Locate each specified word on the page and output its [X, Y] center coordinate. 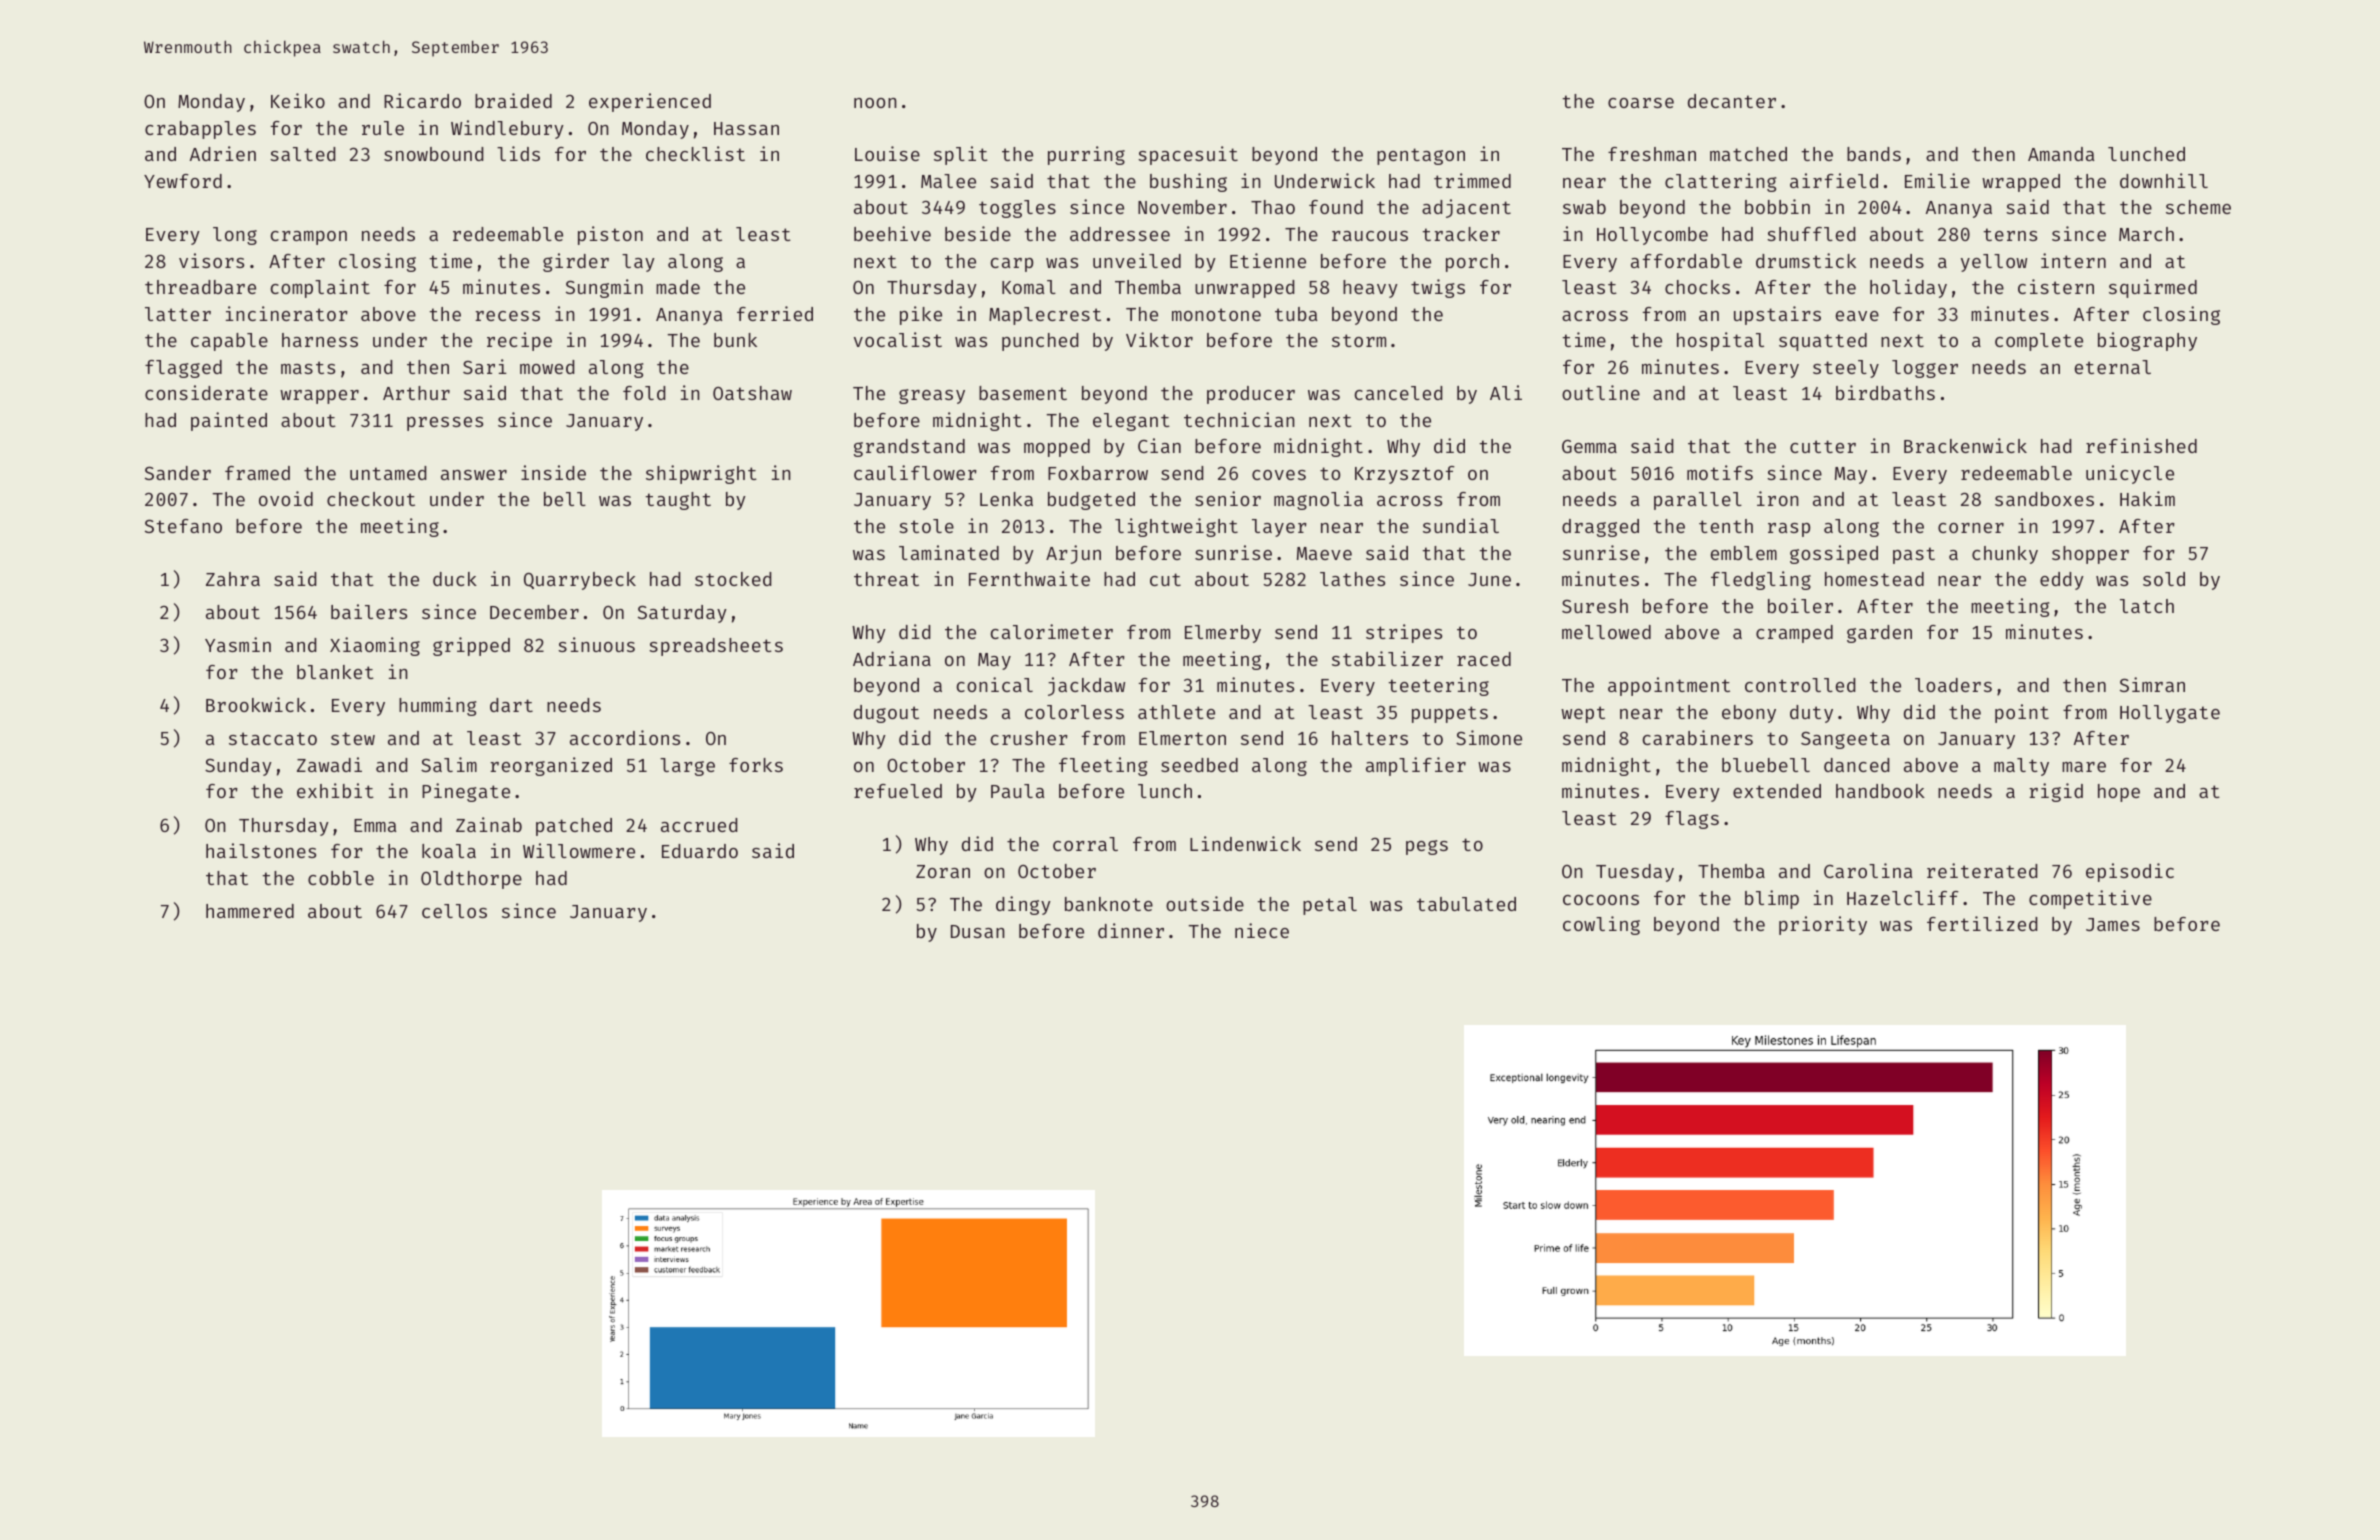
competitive [2090, 899]
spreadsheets [716, 647]
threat [886, 579]
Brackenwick [1965, 445]
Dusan [978, 931]
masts [308, 367]
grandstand [909, 448]
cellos [454, 911]
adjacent [1466, 208]
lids [518, 153]
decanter [1732, 101]
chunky [2005, 555]
